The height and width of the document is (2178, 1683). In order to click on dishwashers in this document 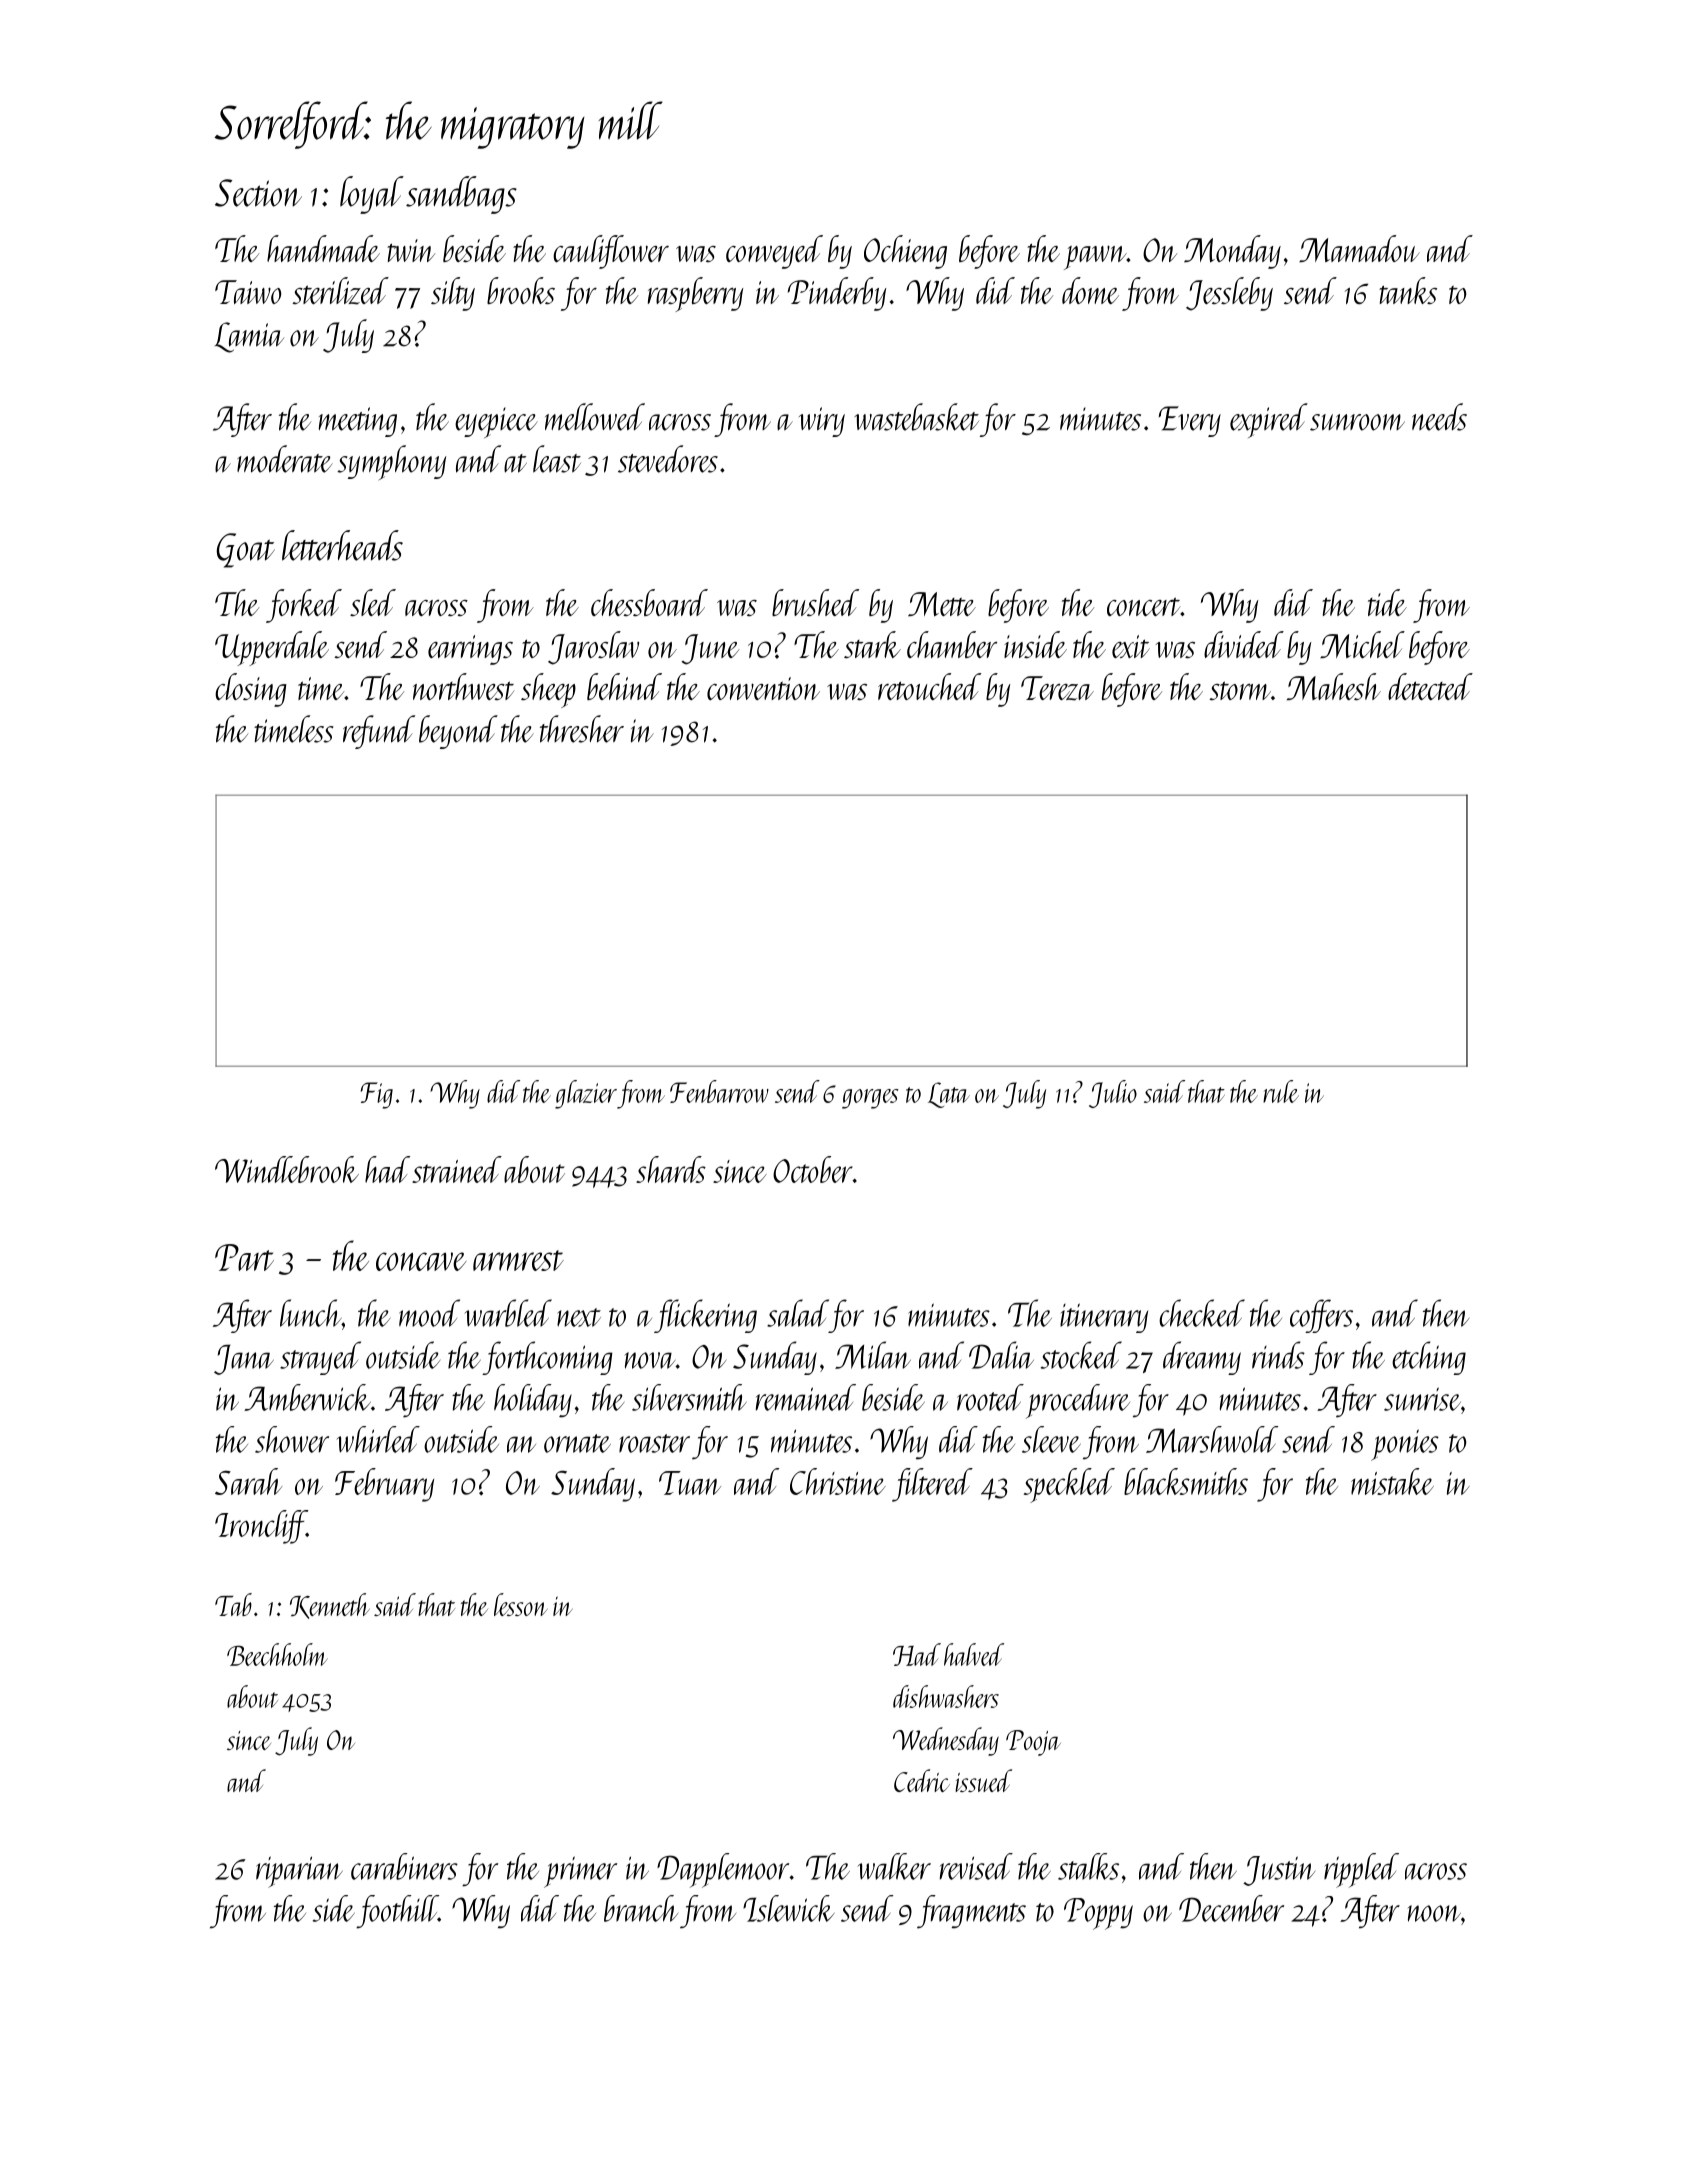, I will do `click(946, 1696)`.
